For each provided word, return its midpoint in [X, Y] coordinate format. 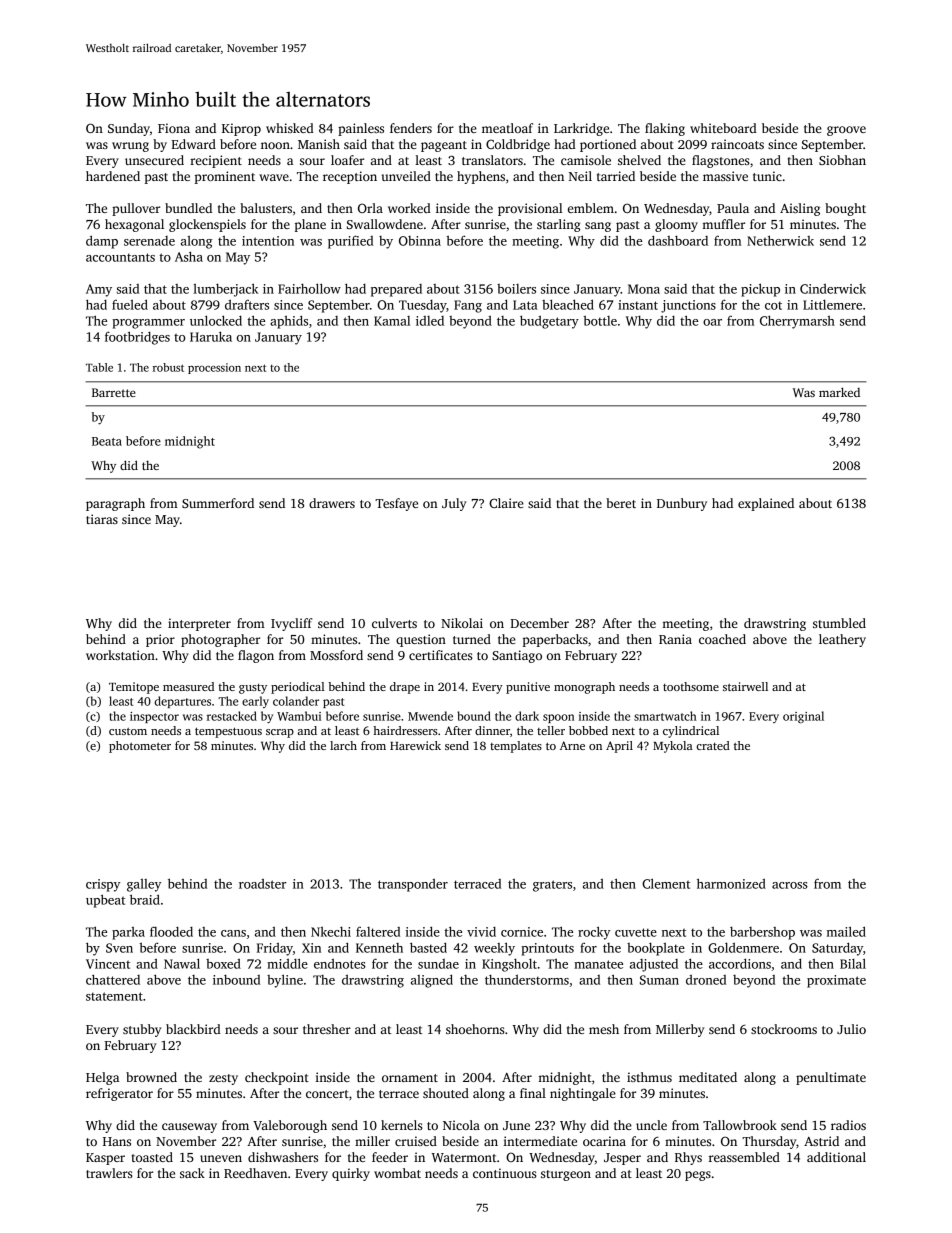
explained [766, 504]
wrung [130, 147]
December [540, 623]
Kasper [105, 1159]
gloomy [676, 225]
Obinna [420, 241]
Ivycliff [291, 624]
